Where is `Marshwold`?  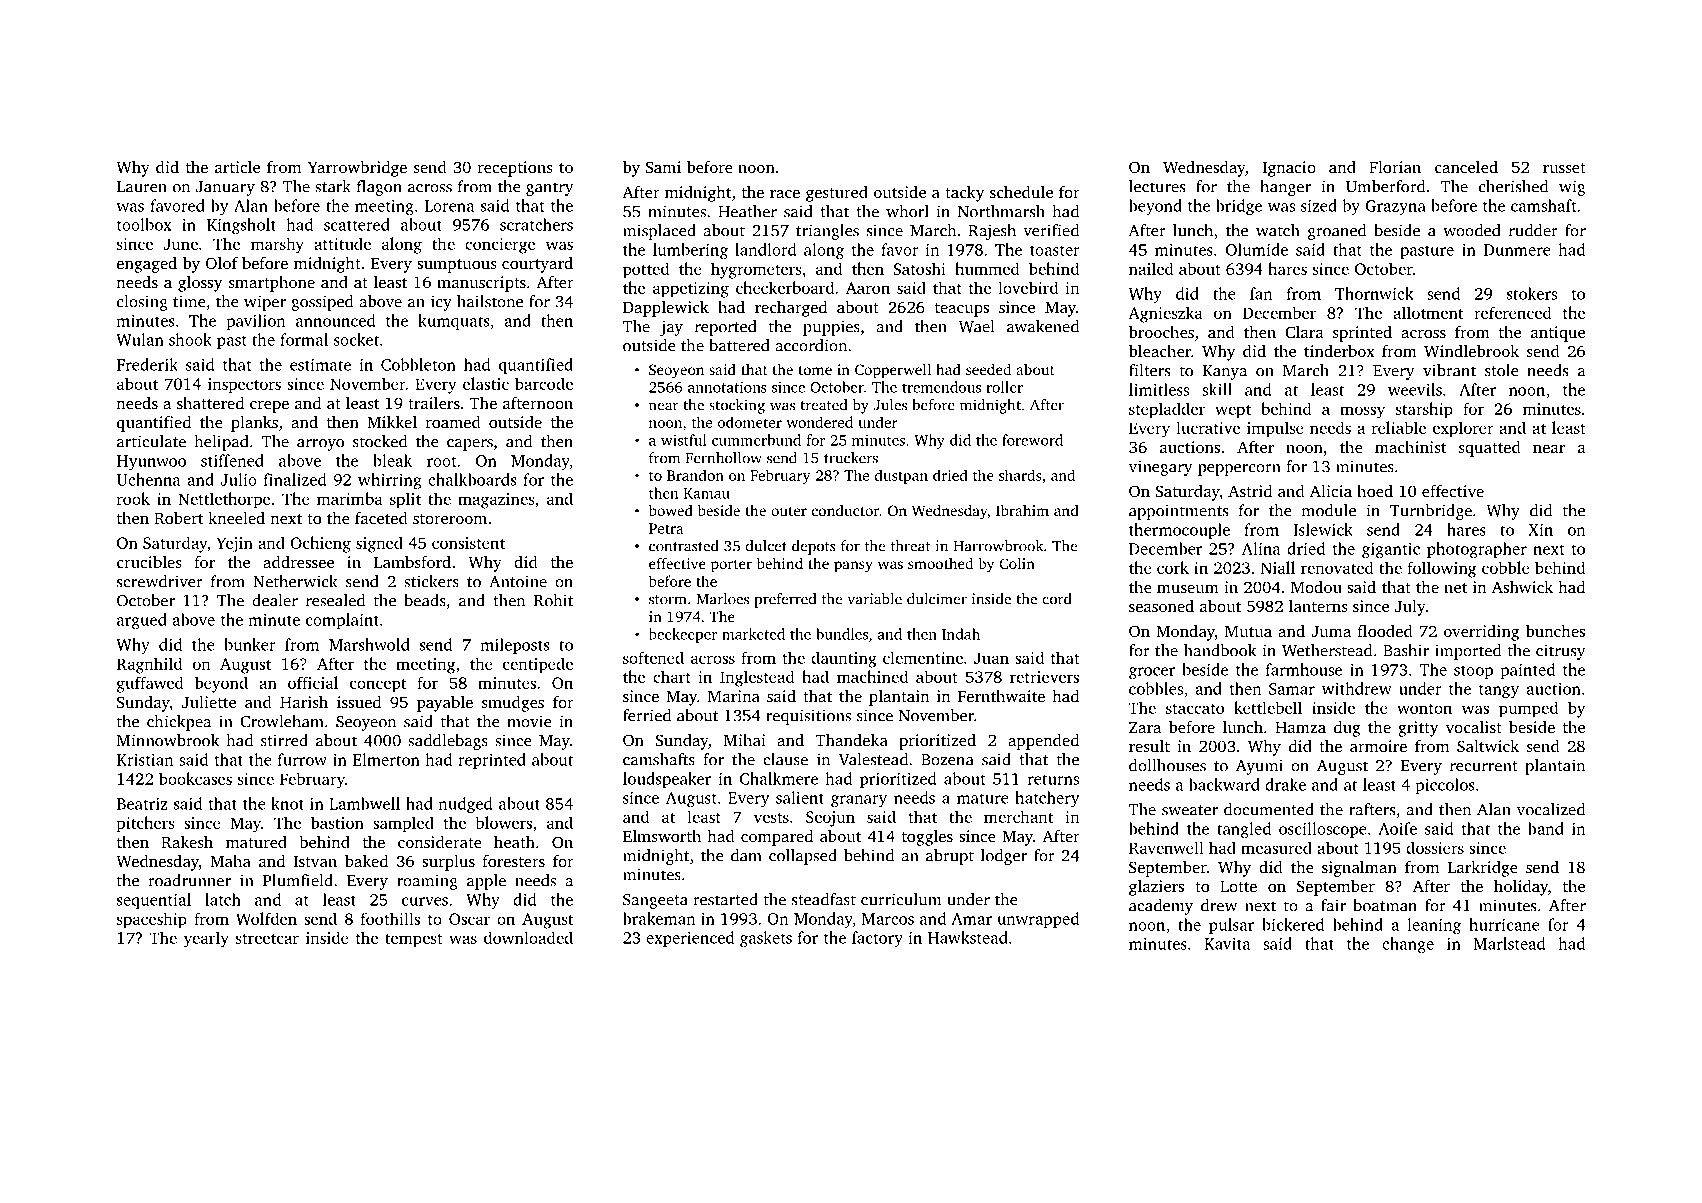
Marshwold is located at coordinates (369, 644).
